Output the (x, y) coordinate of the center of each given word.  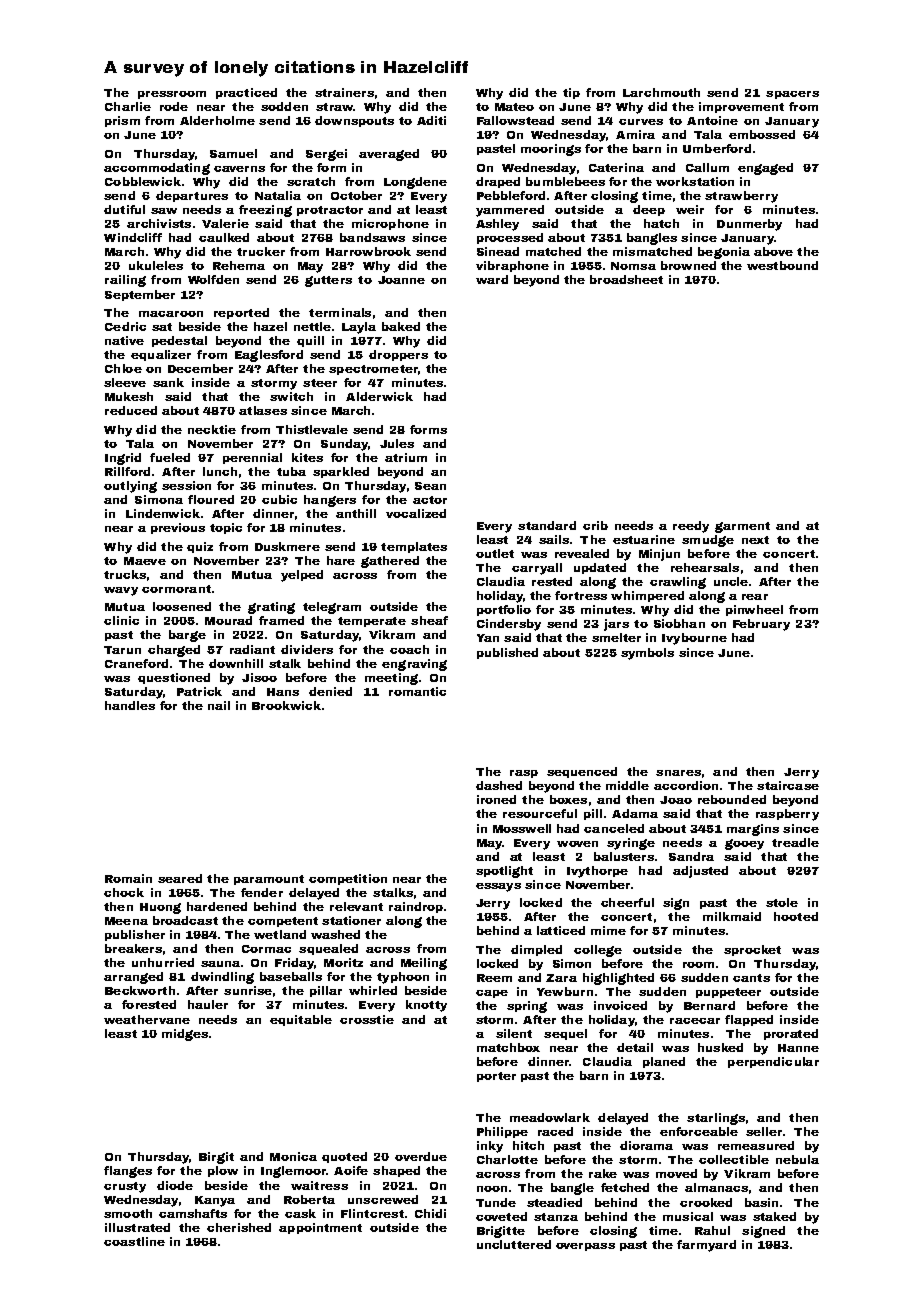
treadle (795, 842)
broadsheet (626, 279)
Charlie (128, 106)
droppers (398, 355)
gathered (390, 562)
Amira (635, 134)
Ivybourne (694, 639)
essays (498, 887)
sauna (220, 964)
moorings (551, 150)
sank (168, 382)
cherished (239, 1227)
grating (271, 608)
